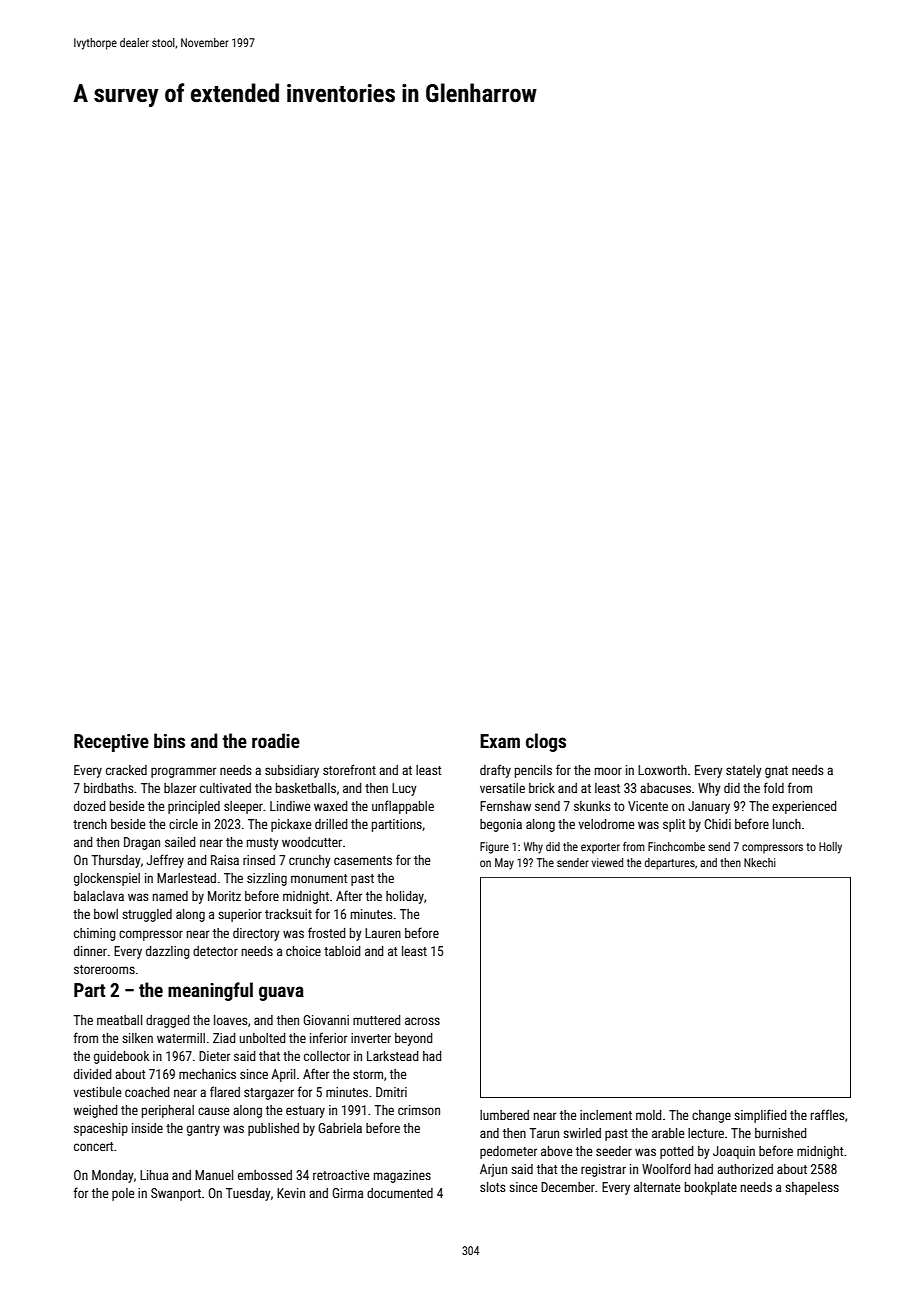 This screenshot has height=1308, width=924. I want to click on roadie, so click(276, 740).
